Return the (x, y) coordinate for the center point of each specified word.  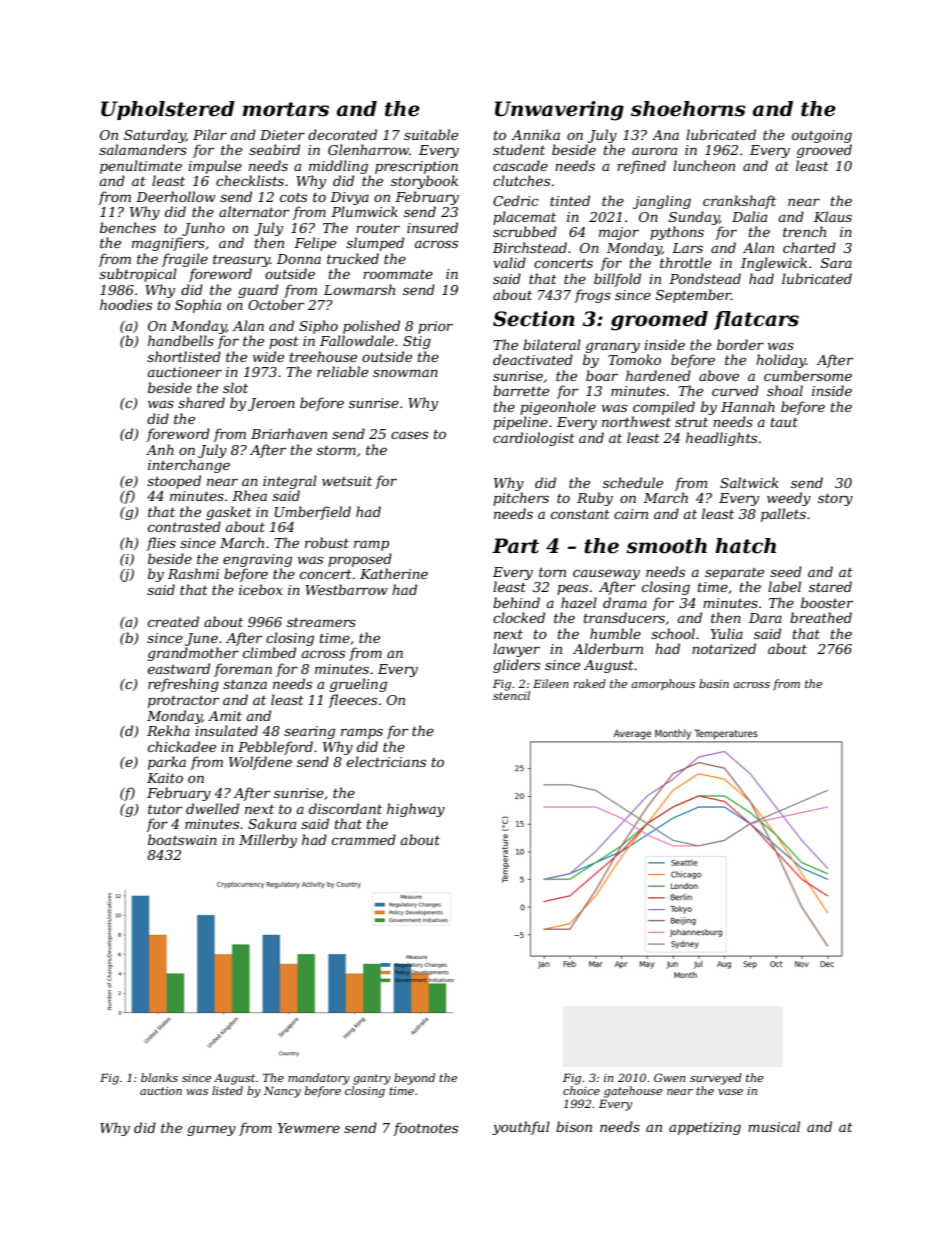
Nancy (282, 1092)
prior (435, 327)
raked (590, 683)
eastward (179, 668)
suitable (431, 134)
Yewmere (309, 1128)
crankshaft (739, 202)
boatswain (182, 839)
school (673, 633)
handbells (181, 340)
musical (774, 1126)
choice (581, 1090)
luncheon (704, 165)
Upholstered (168, 110)
